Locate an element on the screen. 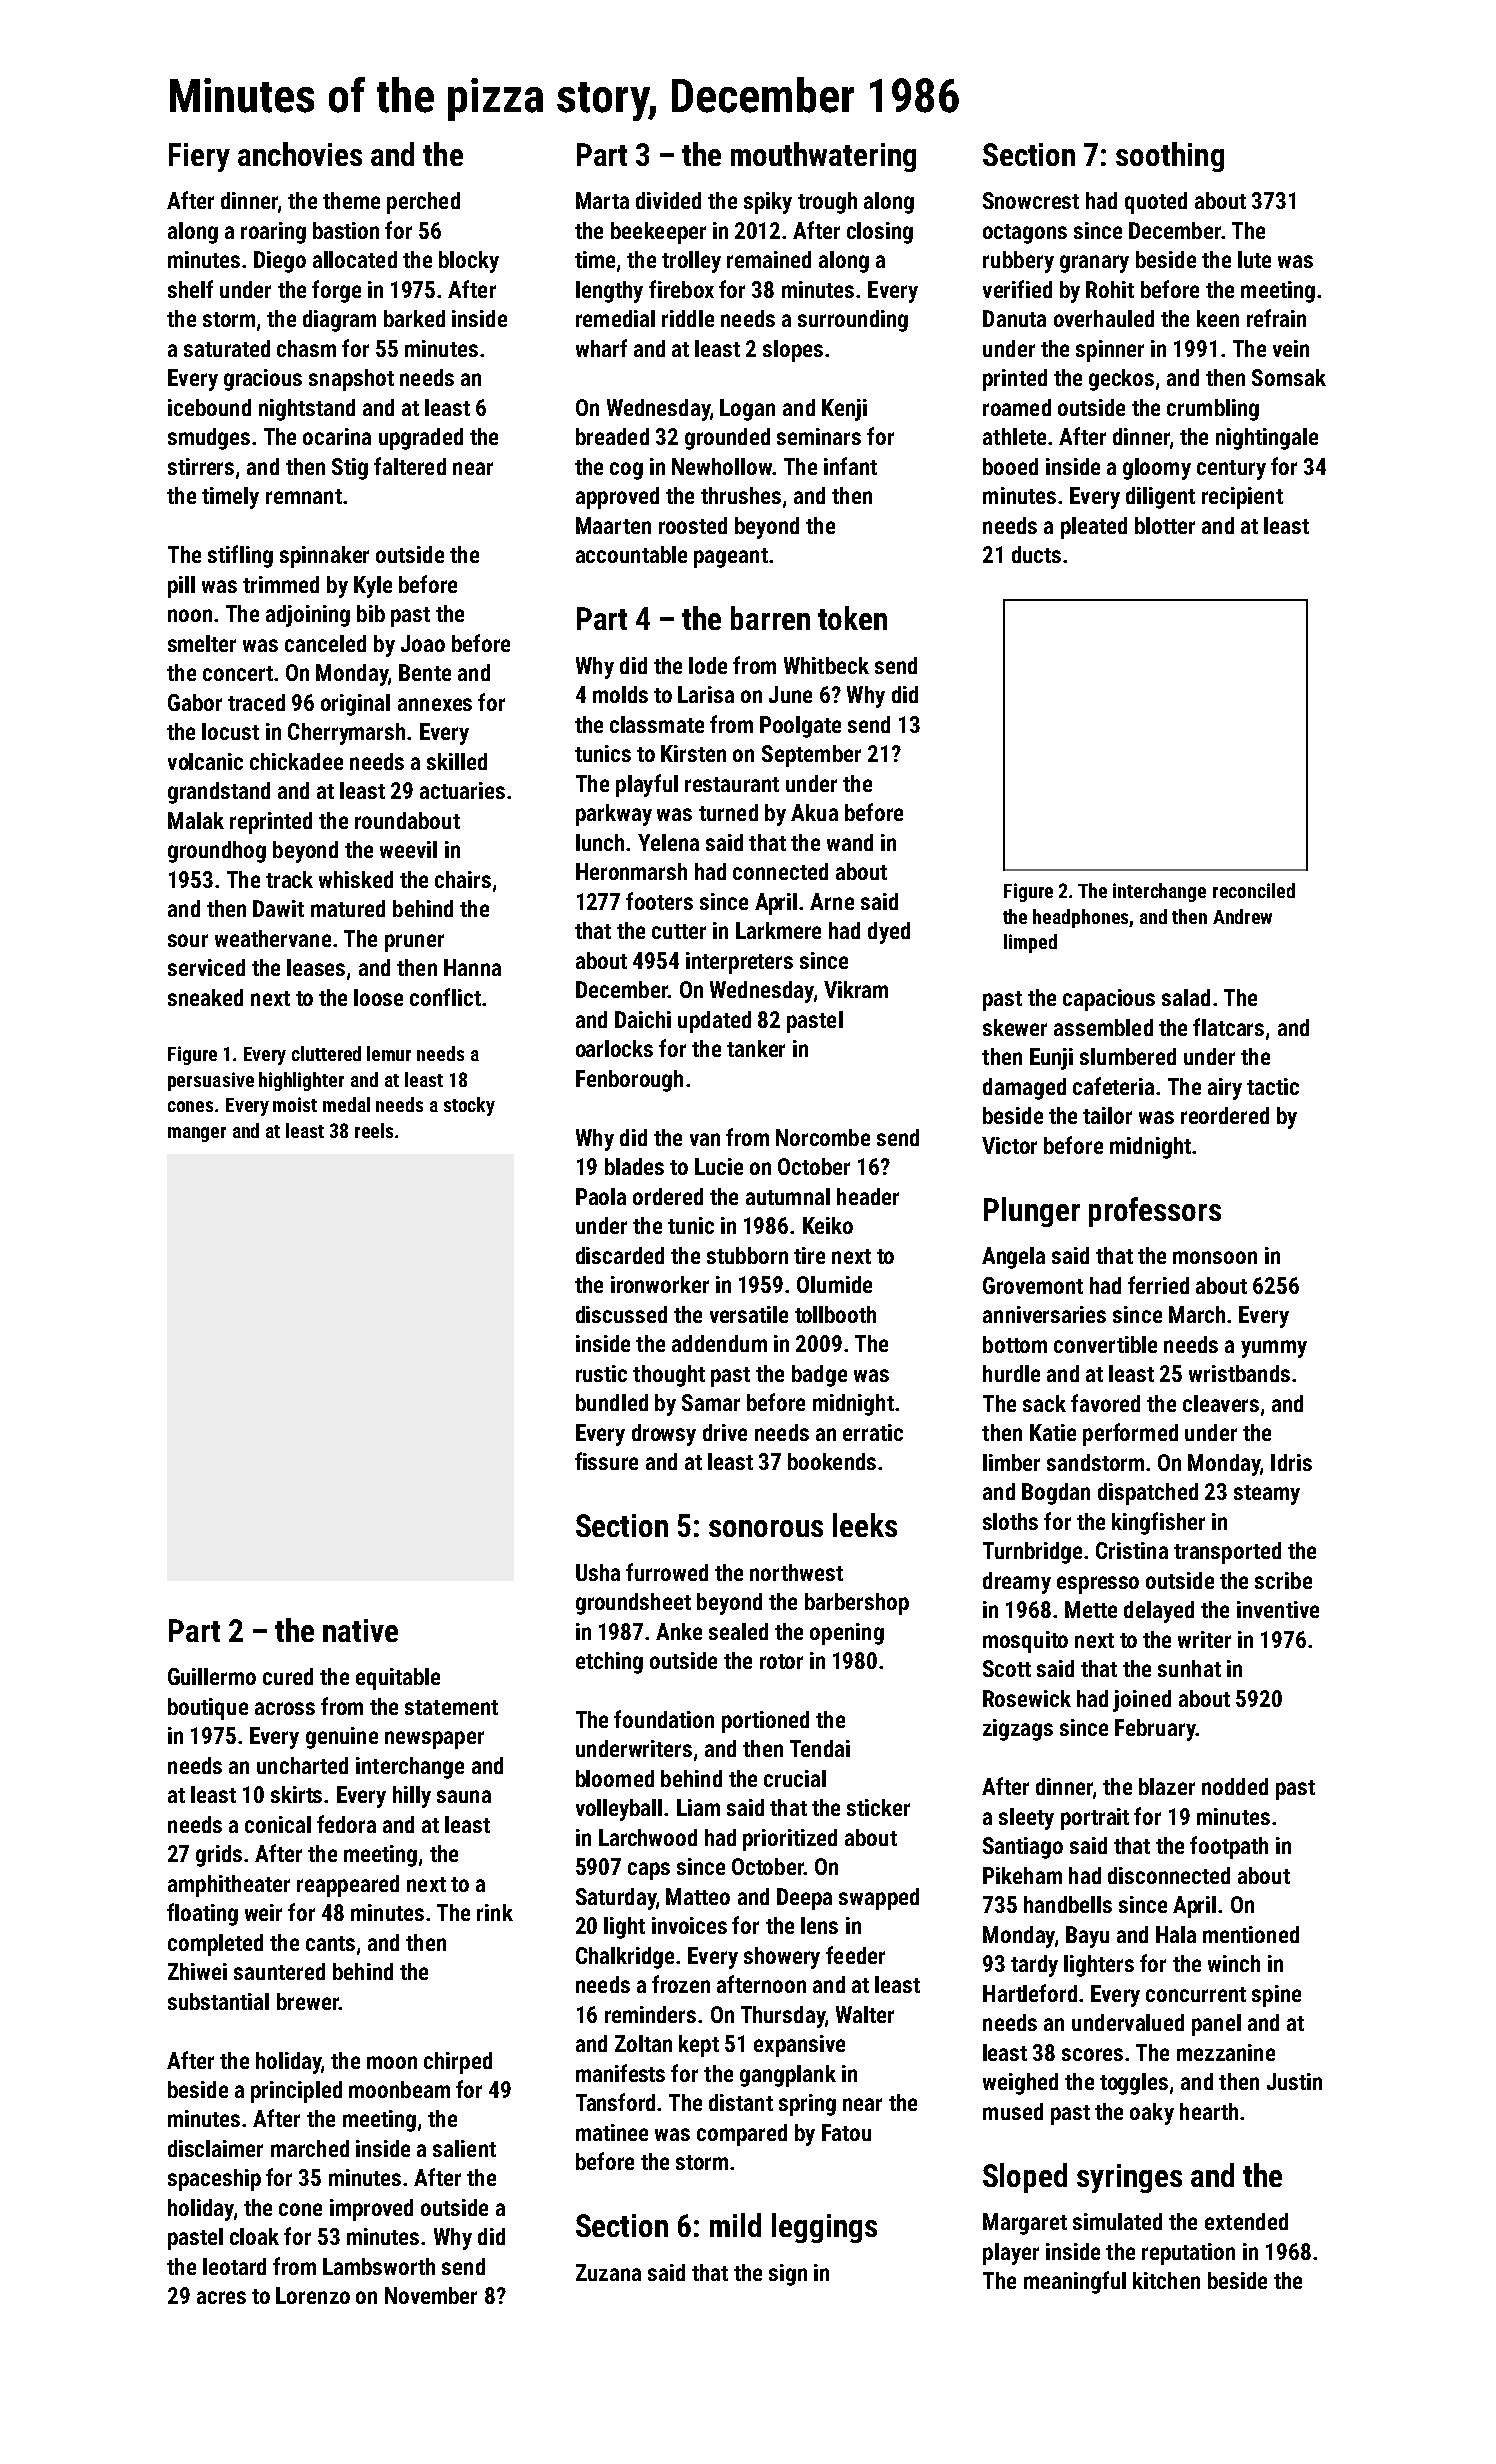 This screenshot has width=1496, height=2464. soothing is located at coordinates (1170, 157).
